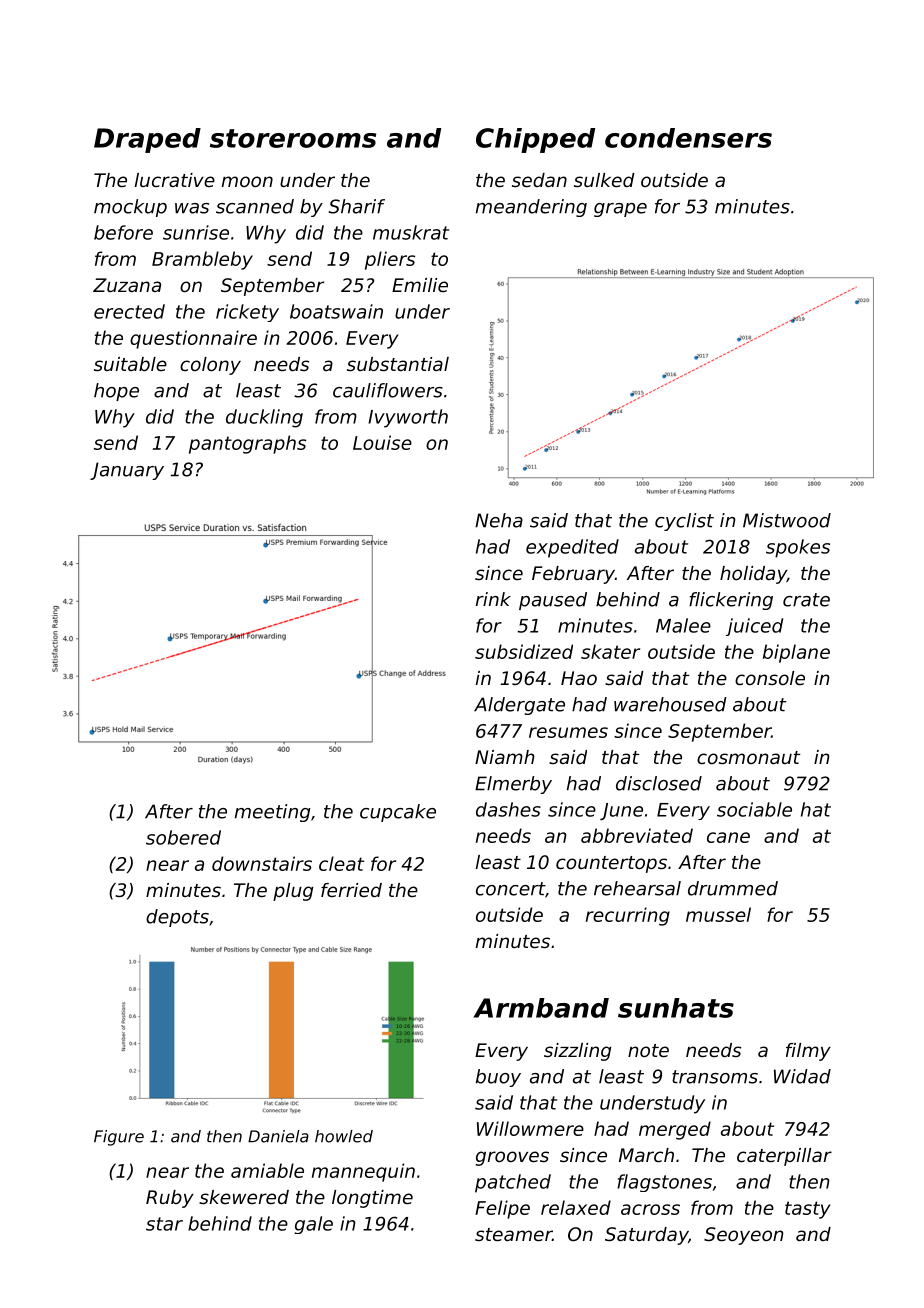  I want to click on transoms, so click(715, 1077).
